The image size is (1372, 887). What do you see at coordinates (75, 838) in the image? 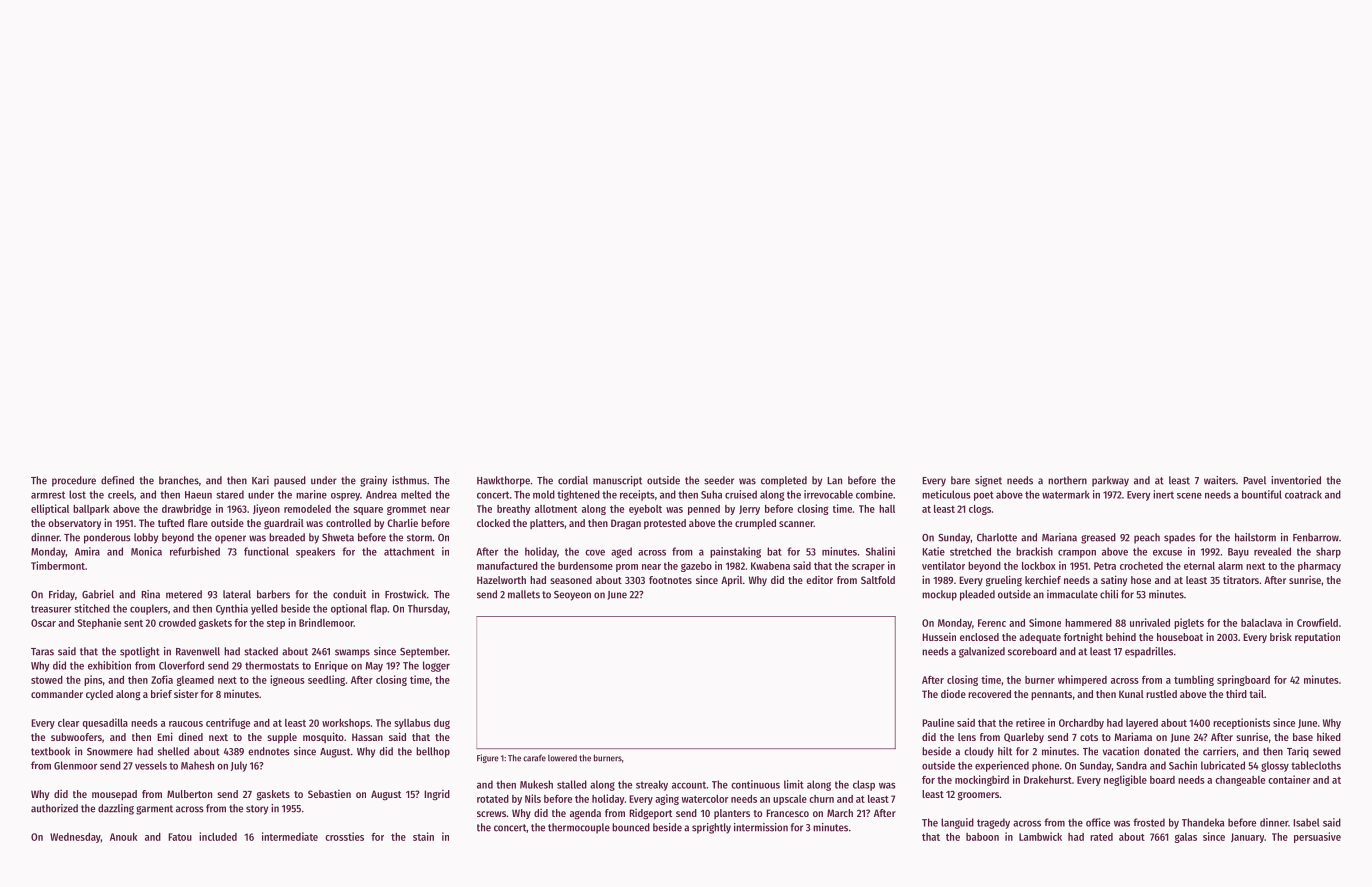
I see `Wednesday` at bounding box center [75, 838].
